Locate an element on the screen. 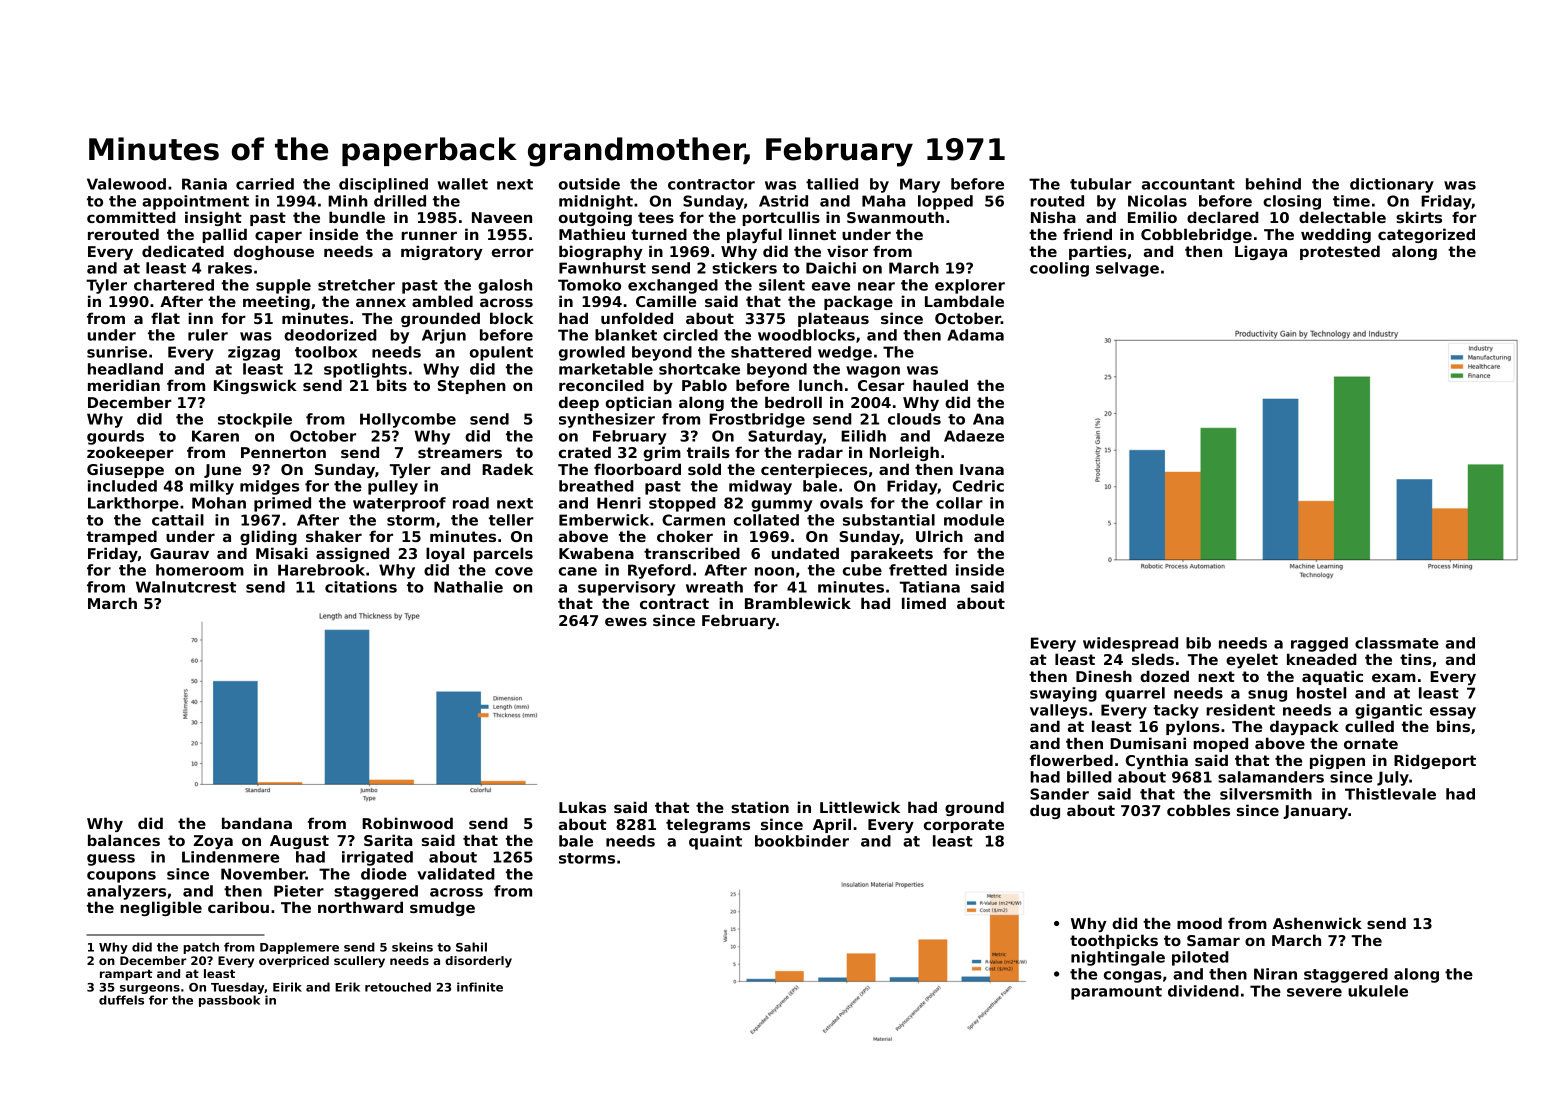 This screenshot has width=1563, height=1105. ukulele is located at coordinates (1378, 991).
